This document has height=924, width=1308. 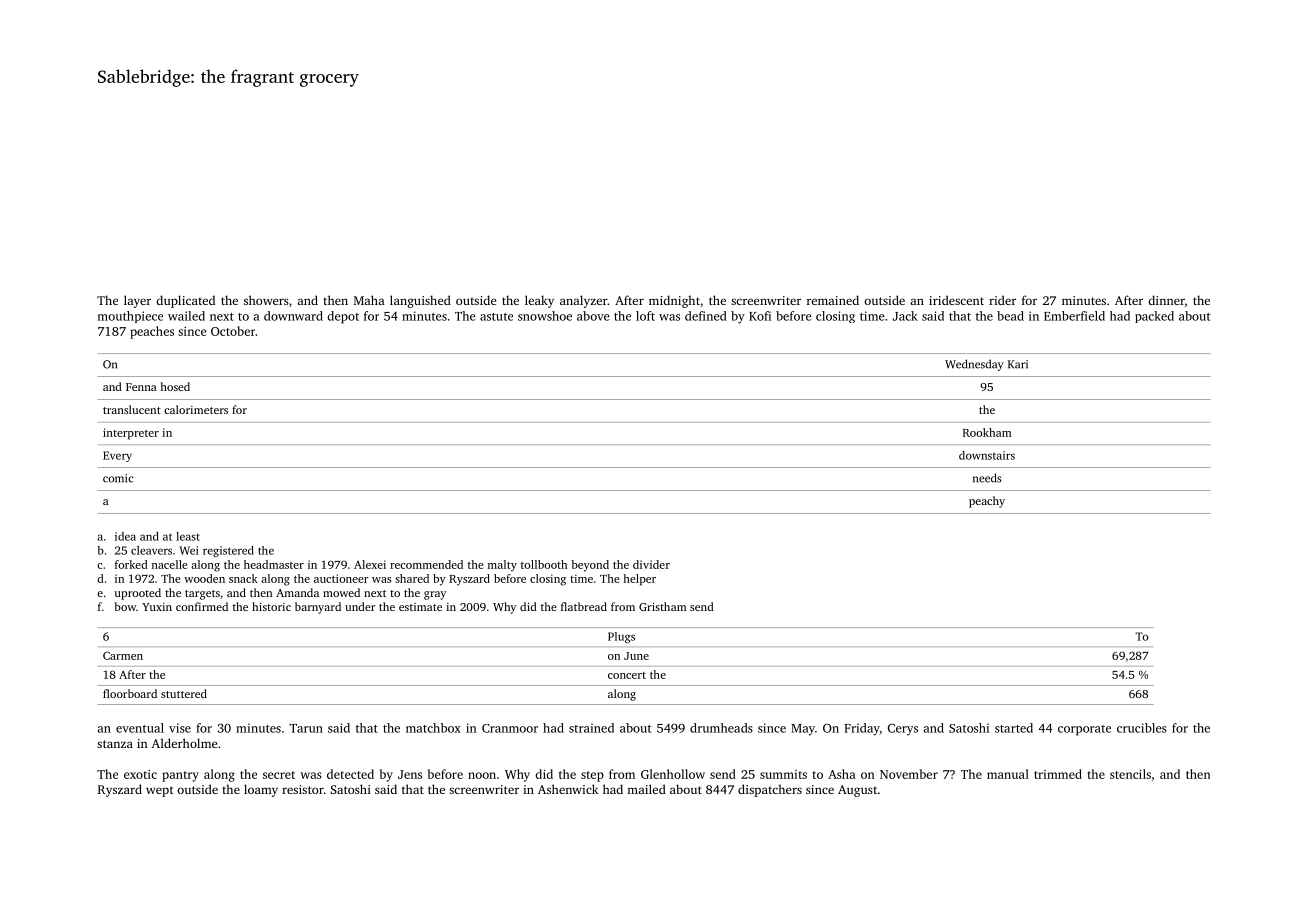 What do you see at coordinates (593, 316) in the document?
I see `above` at bounding box center [593, 316].
